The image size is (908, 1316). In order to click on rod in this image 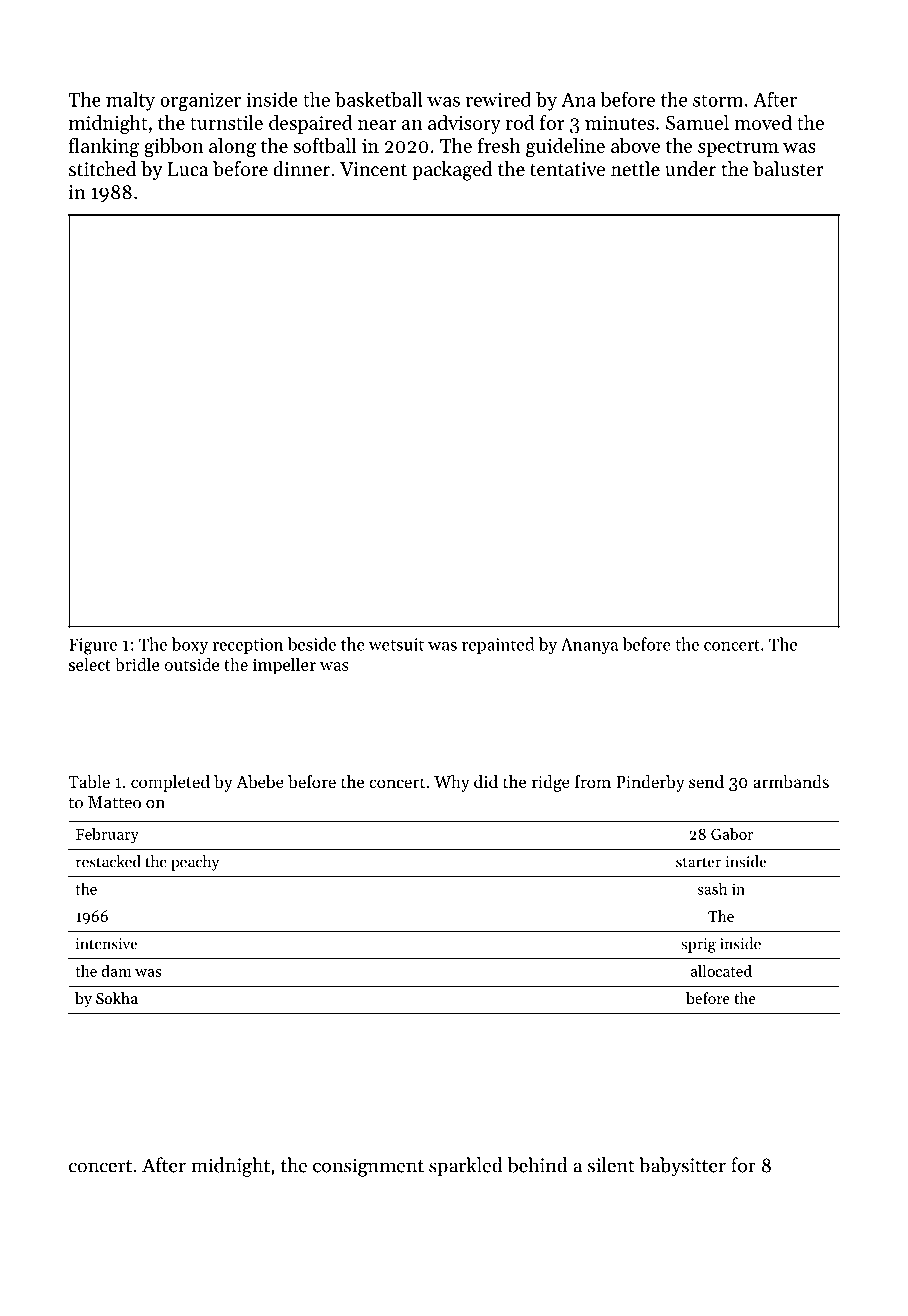, I will do `click(519, 122)`.
